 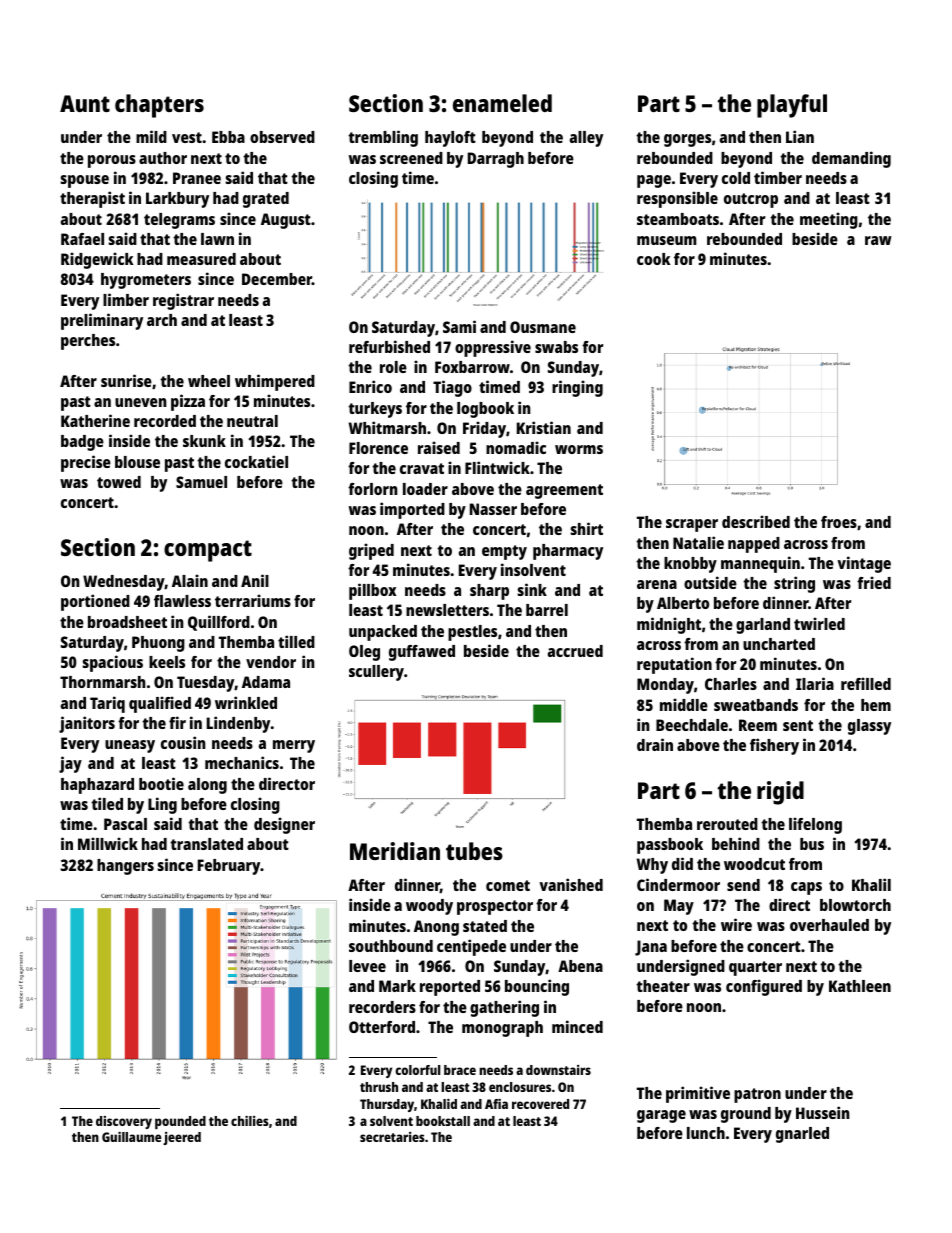 What do you see at coordinates (450, 139) in the screenshot?
I see `hayloft` at bounding box center [450, 139].
